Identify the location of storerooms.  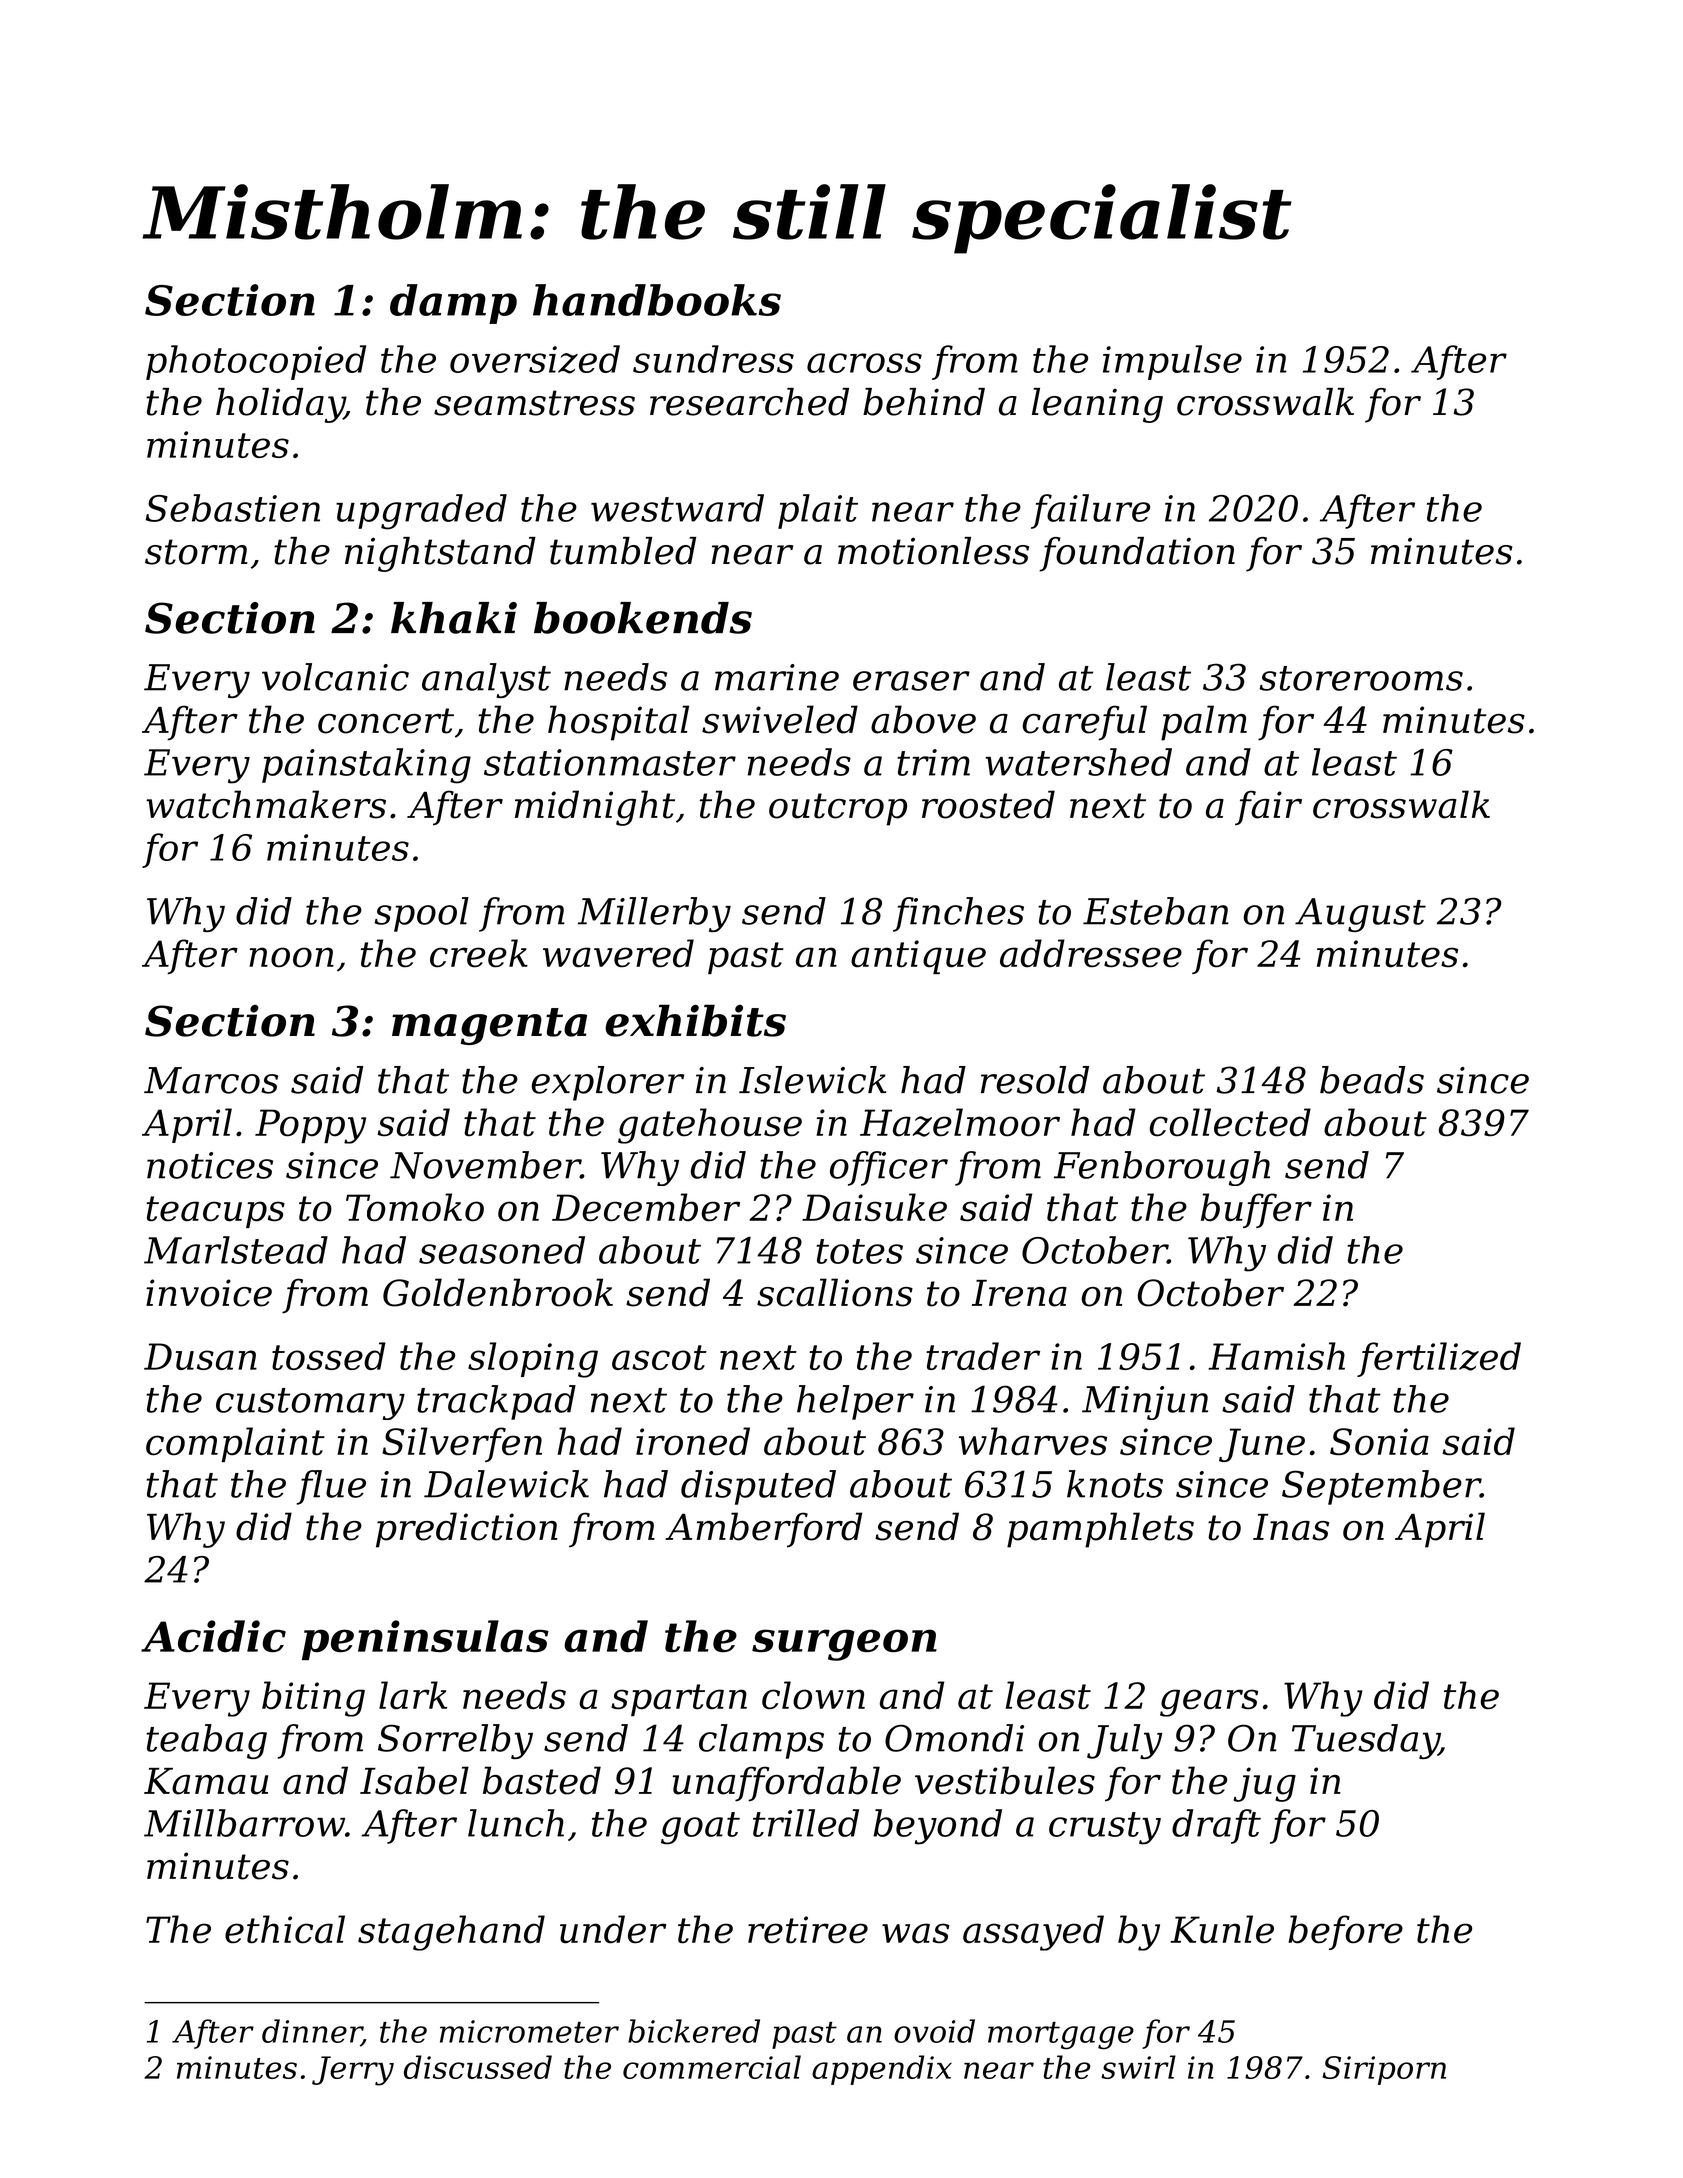
(1361, 678).
